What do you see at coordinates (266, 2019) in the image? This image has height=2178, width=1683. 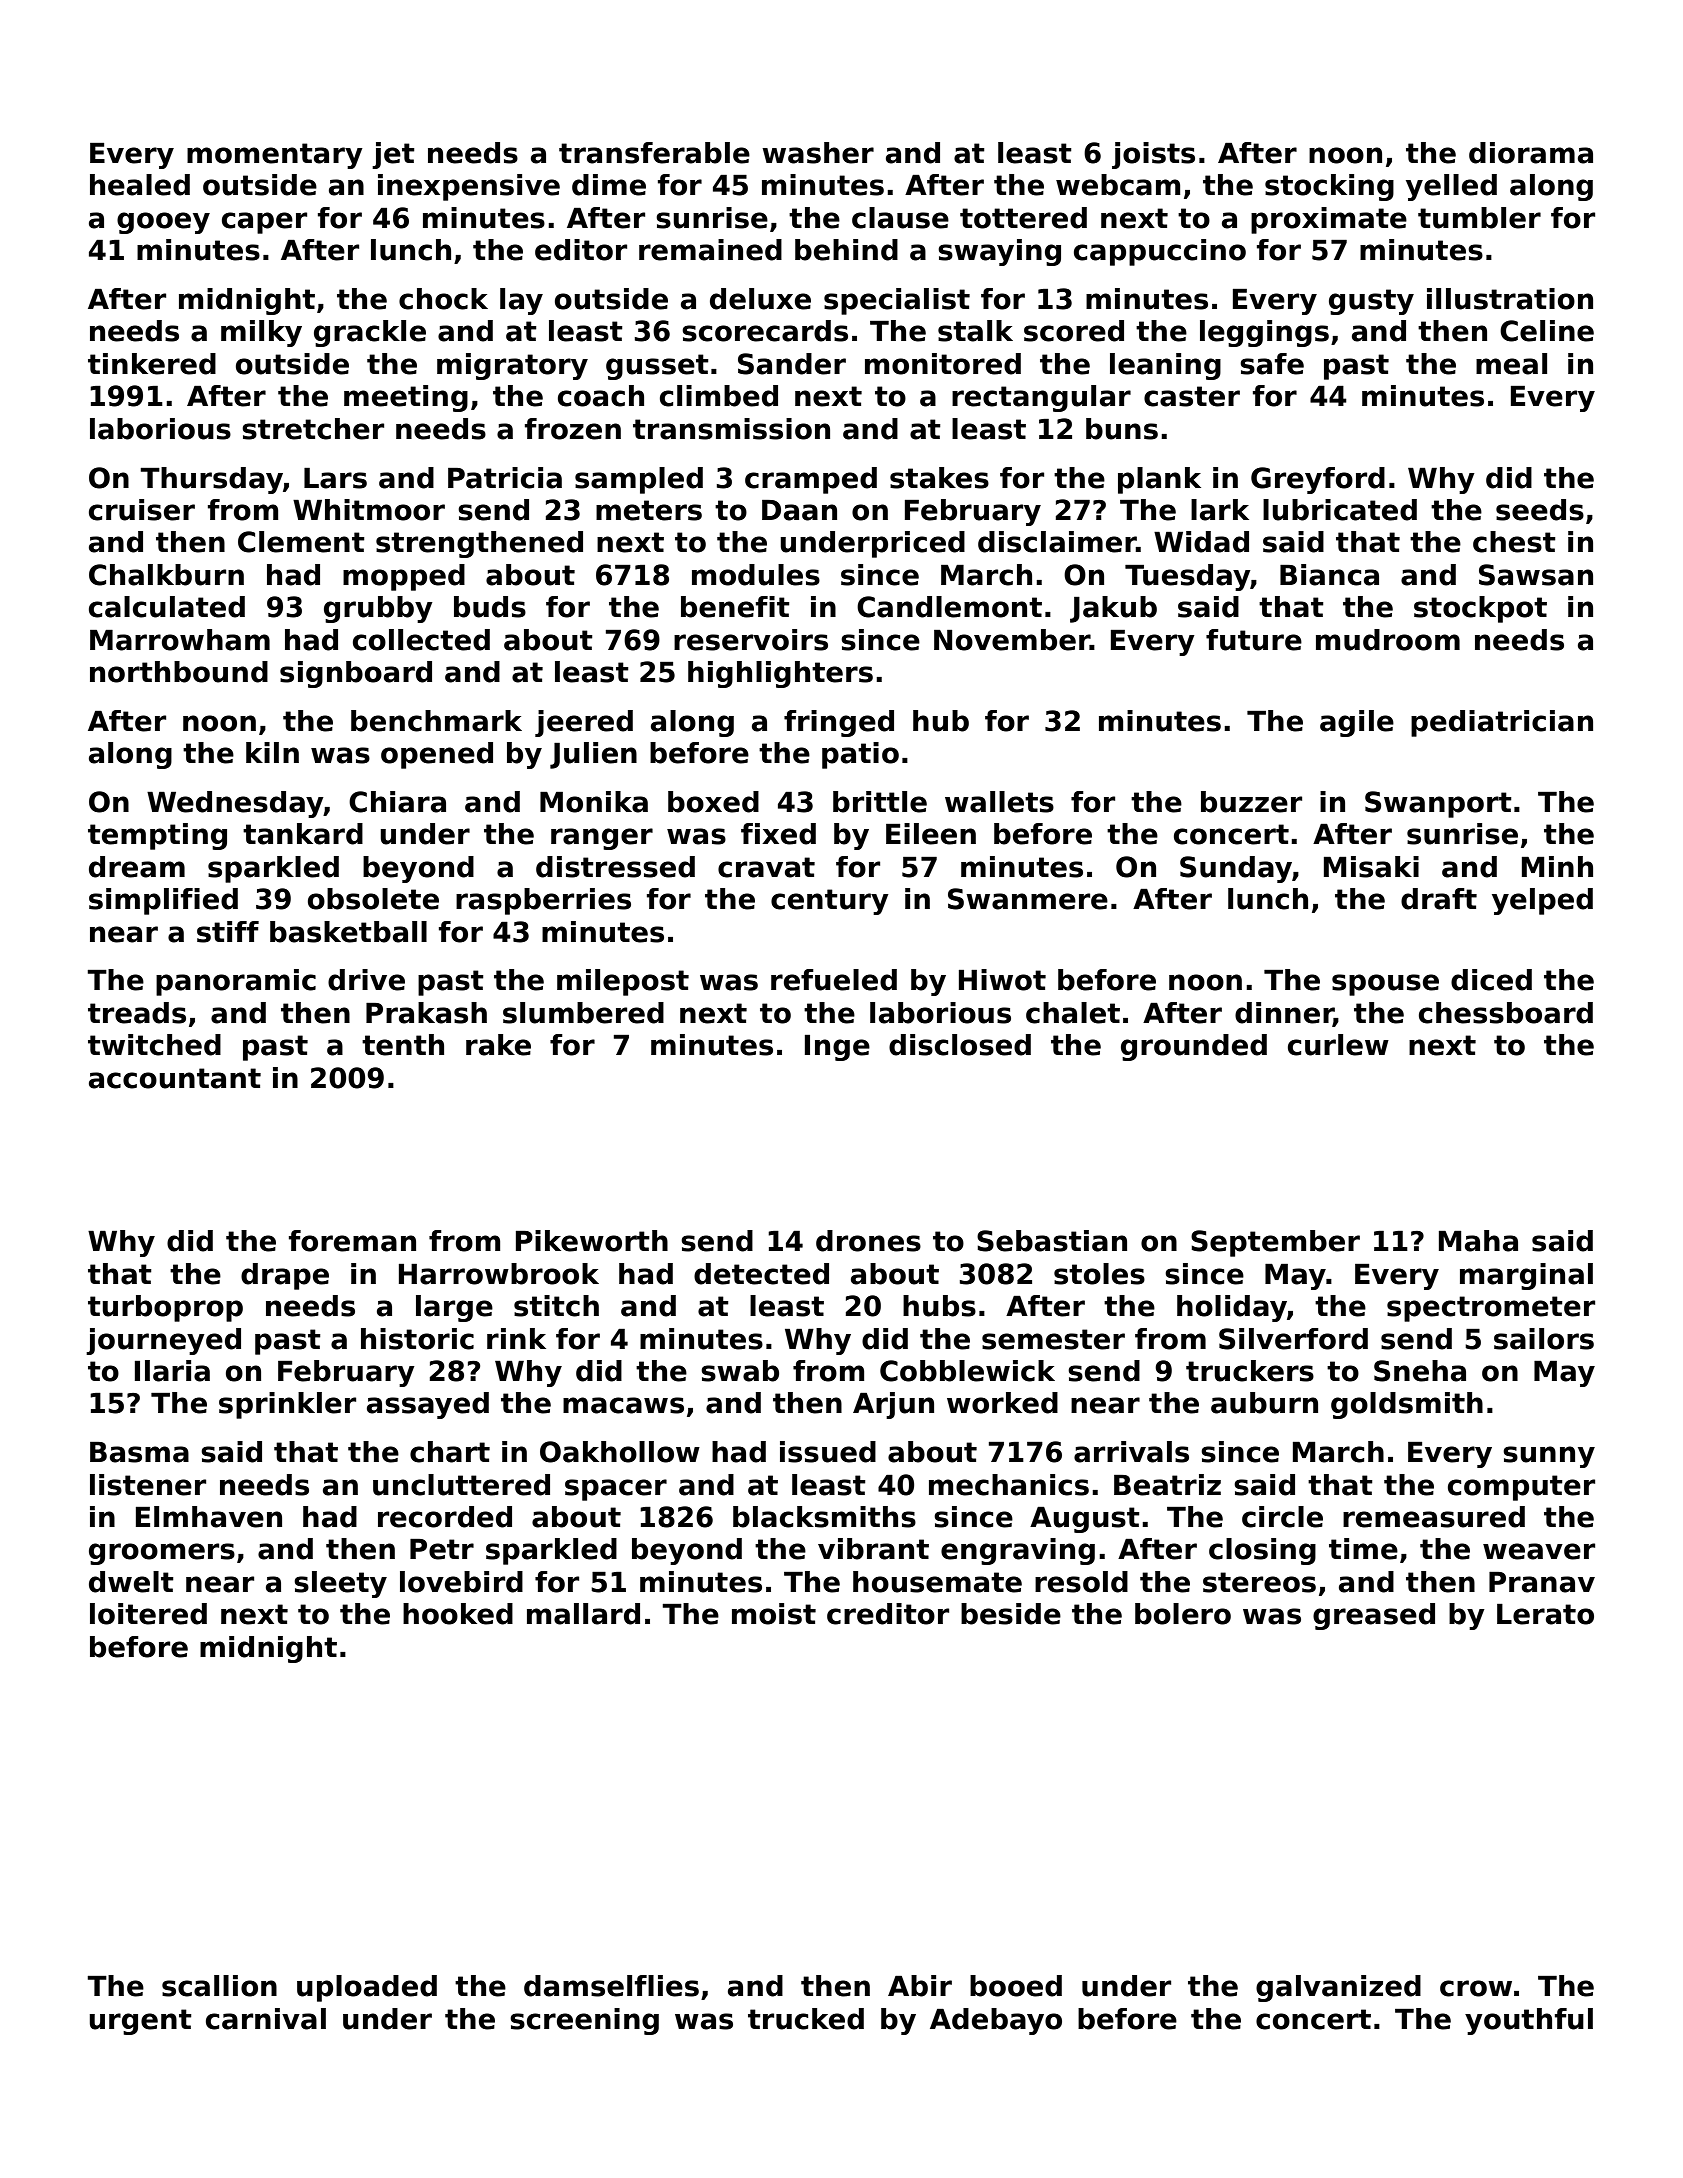 I see `carnival` at bounding box center [266, 2019].
